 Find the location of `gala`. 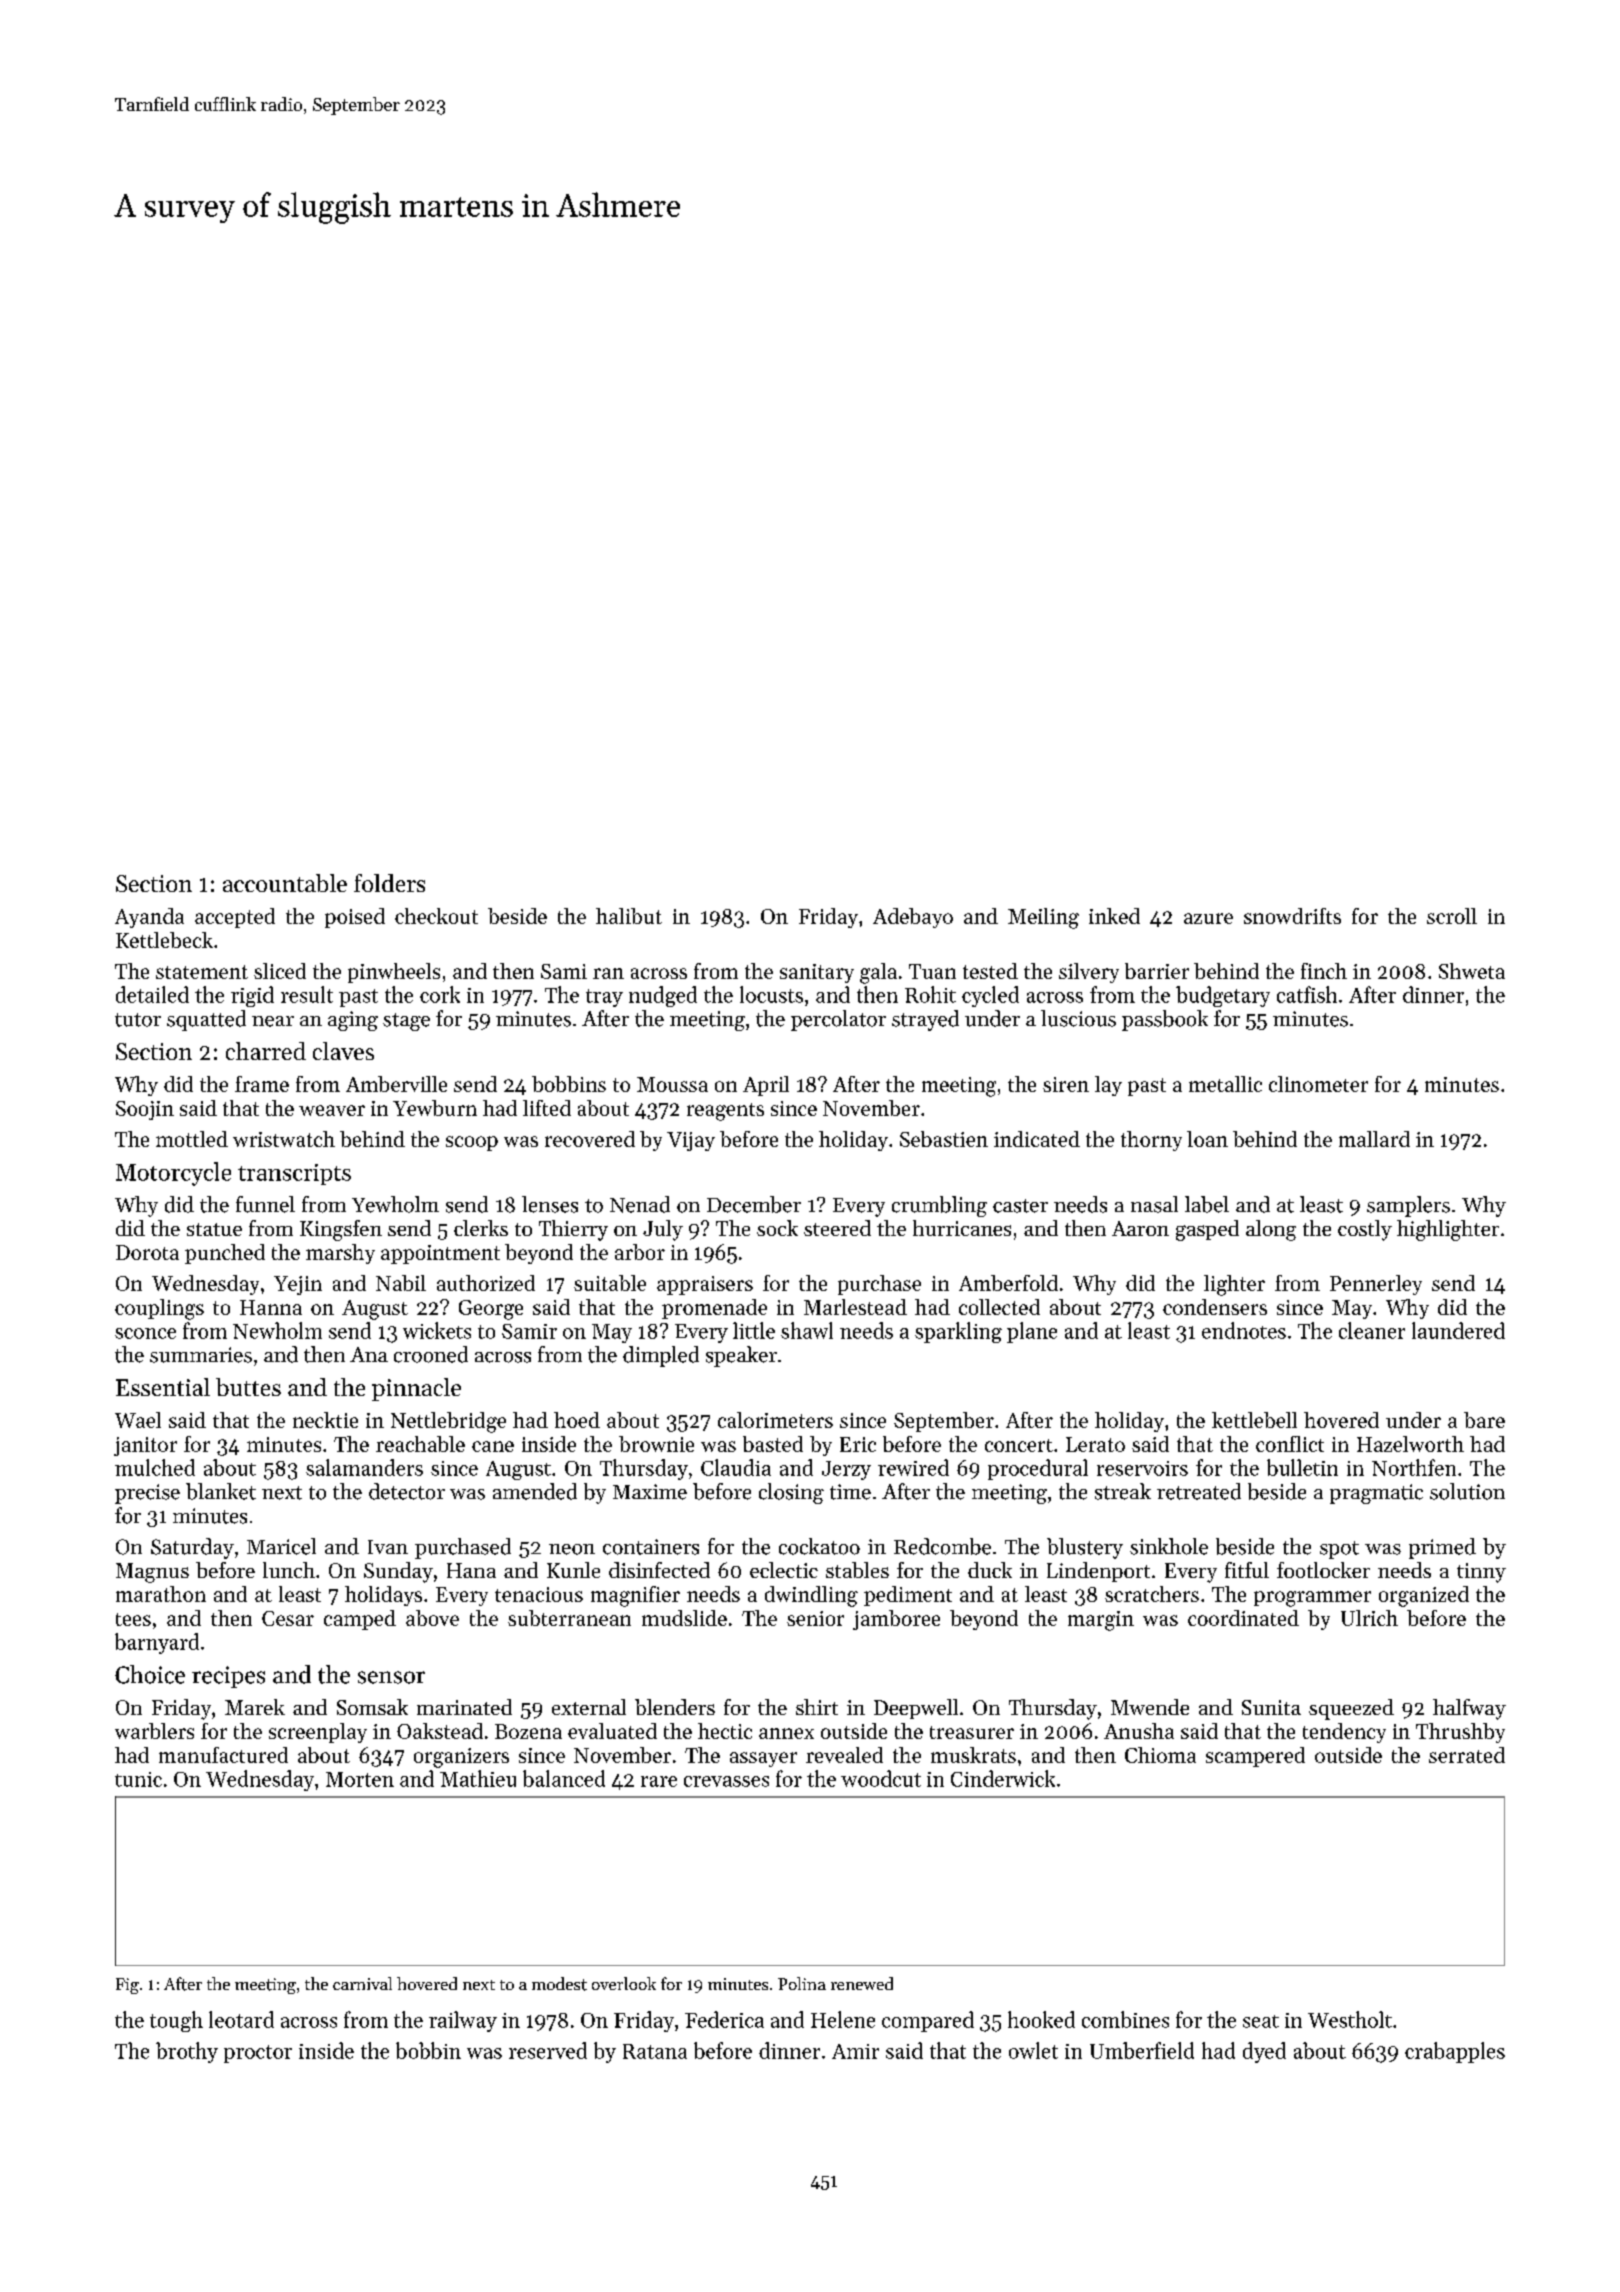

gala is located at coordinates (878, 973).
